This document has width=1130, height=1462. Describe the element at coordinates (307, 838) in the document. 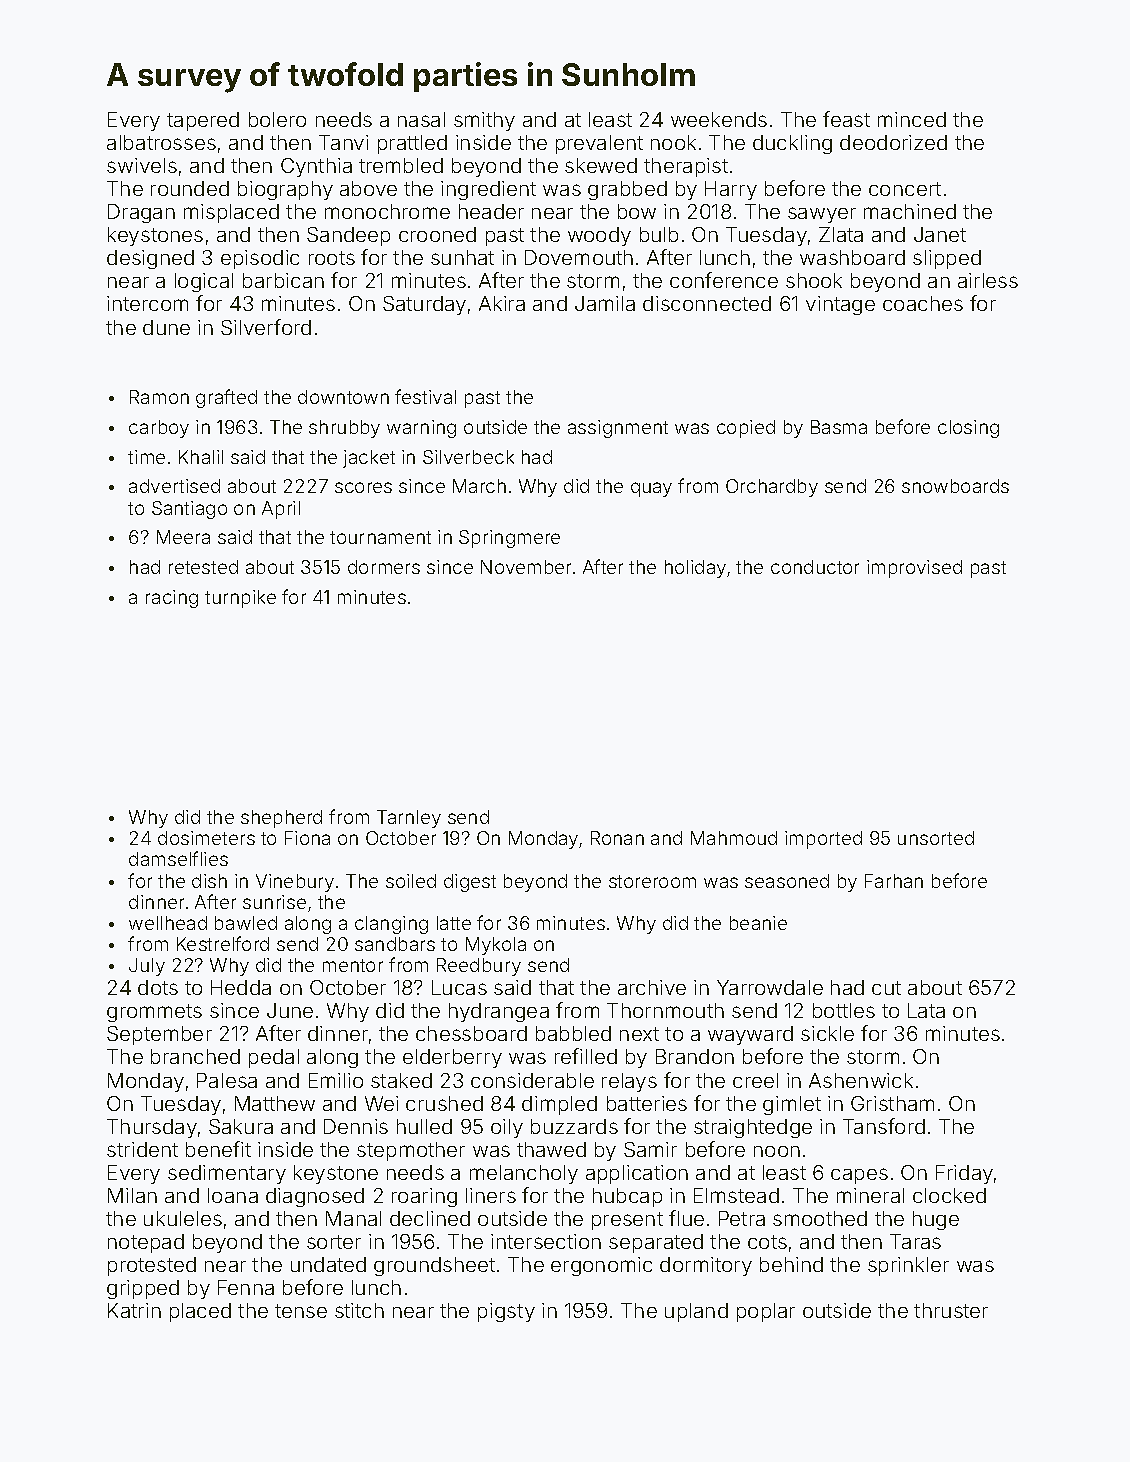

I see `Fiona` at that location.
